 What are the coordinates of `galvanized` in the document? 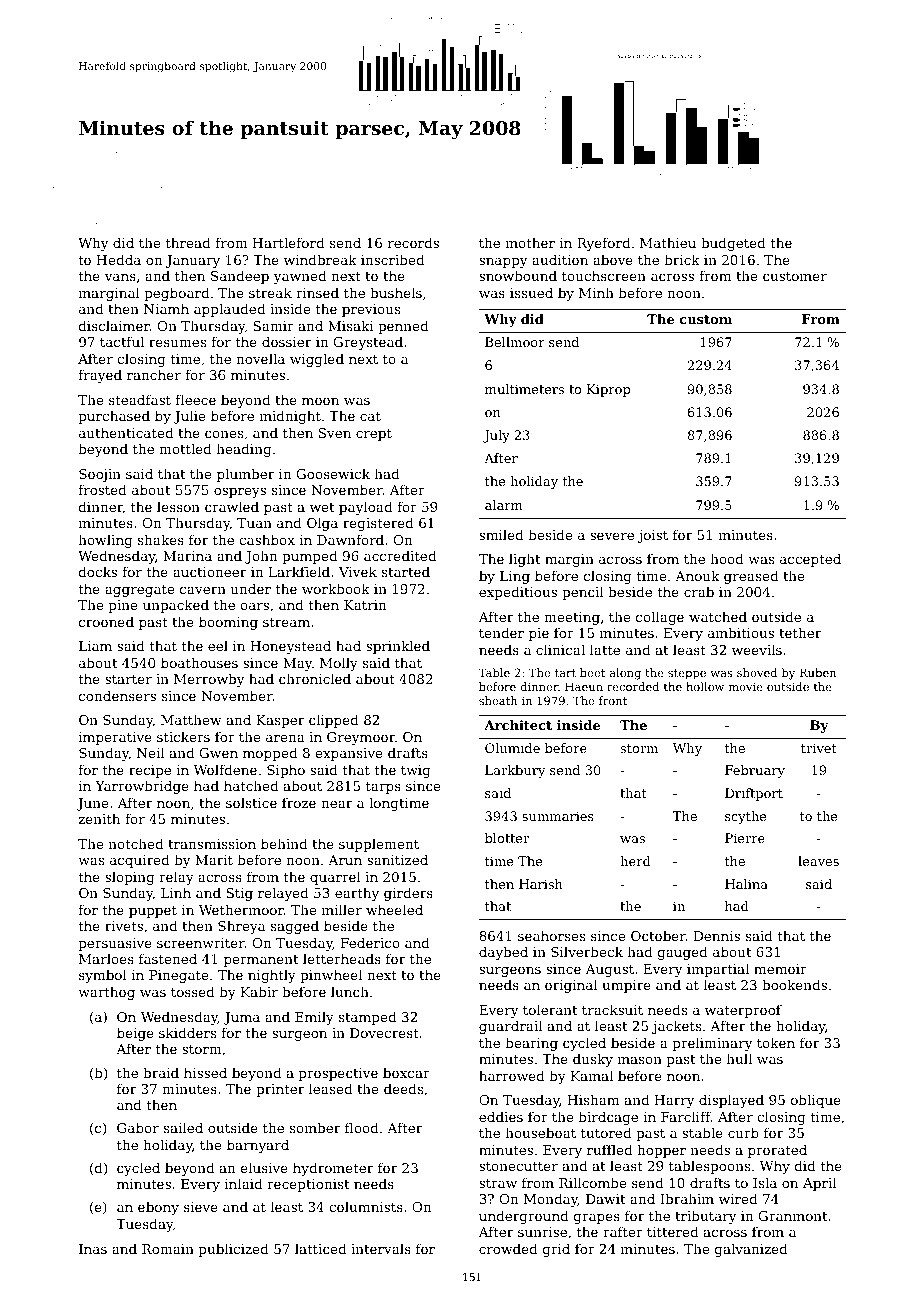 It's located at (751, 1250).
